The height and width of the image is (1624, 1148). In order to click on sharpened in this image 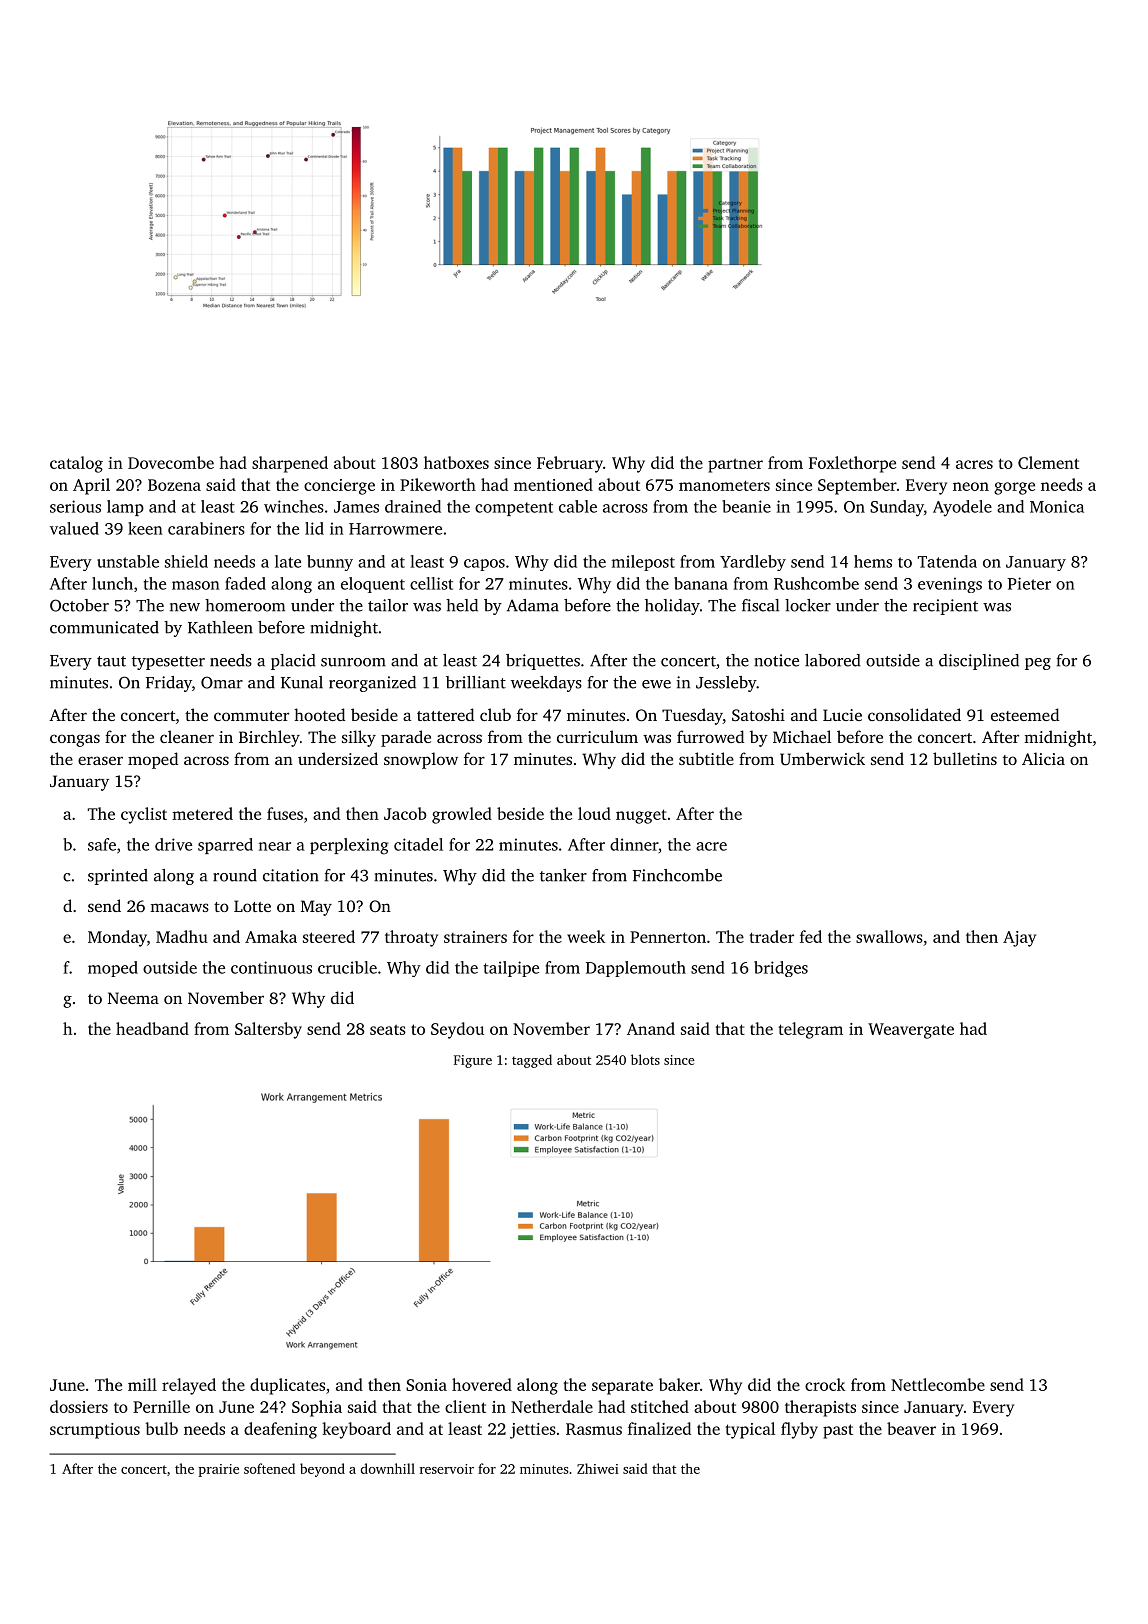, I will do `click(290, 464)`.
